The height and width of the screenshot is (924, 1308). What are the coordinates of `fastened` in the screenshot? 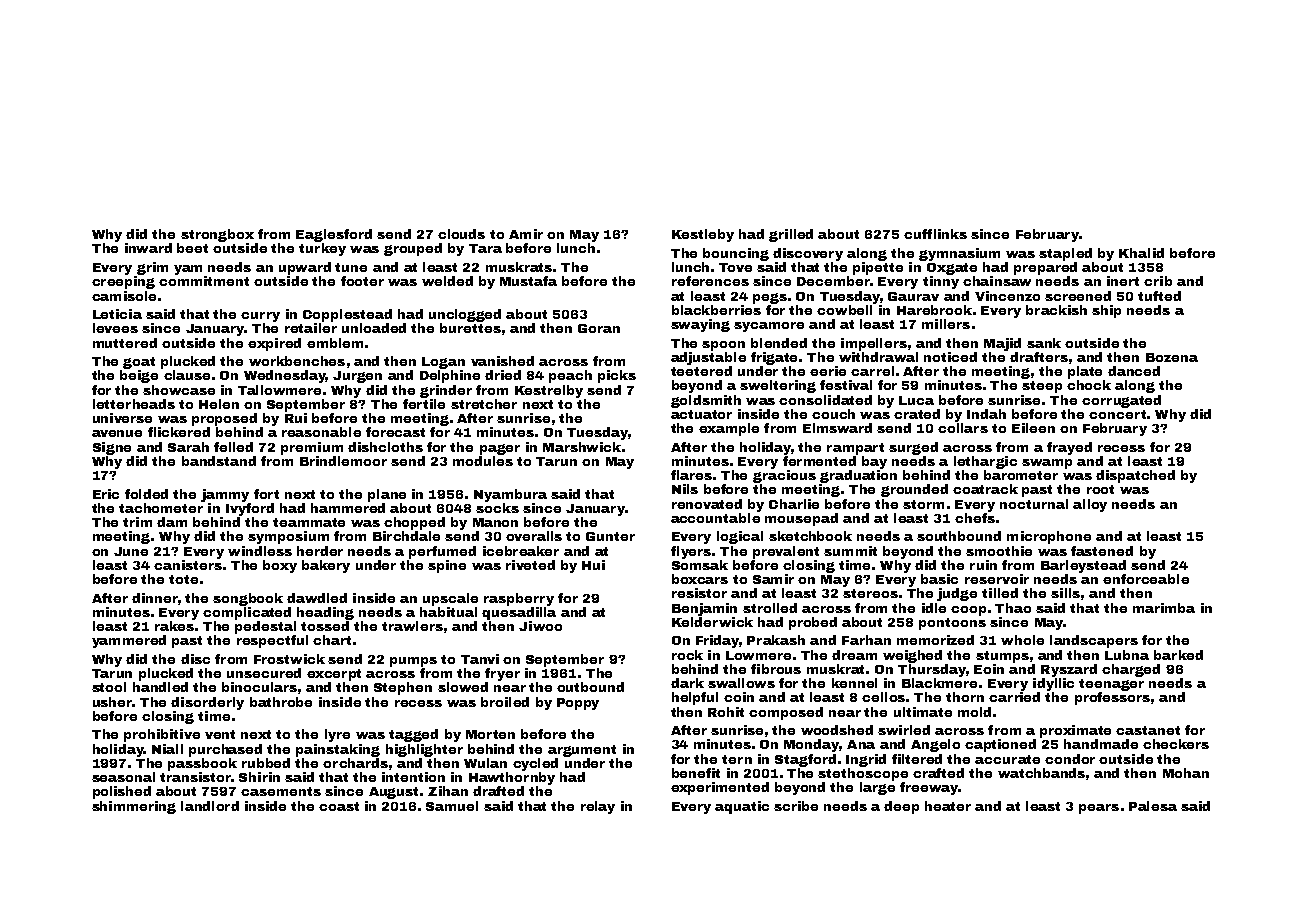 It's located at (1102, 551).
